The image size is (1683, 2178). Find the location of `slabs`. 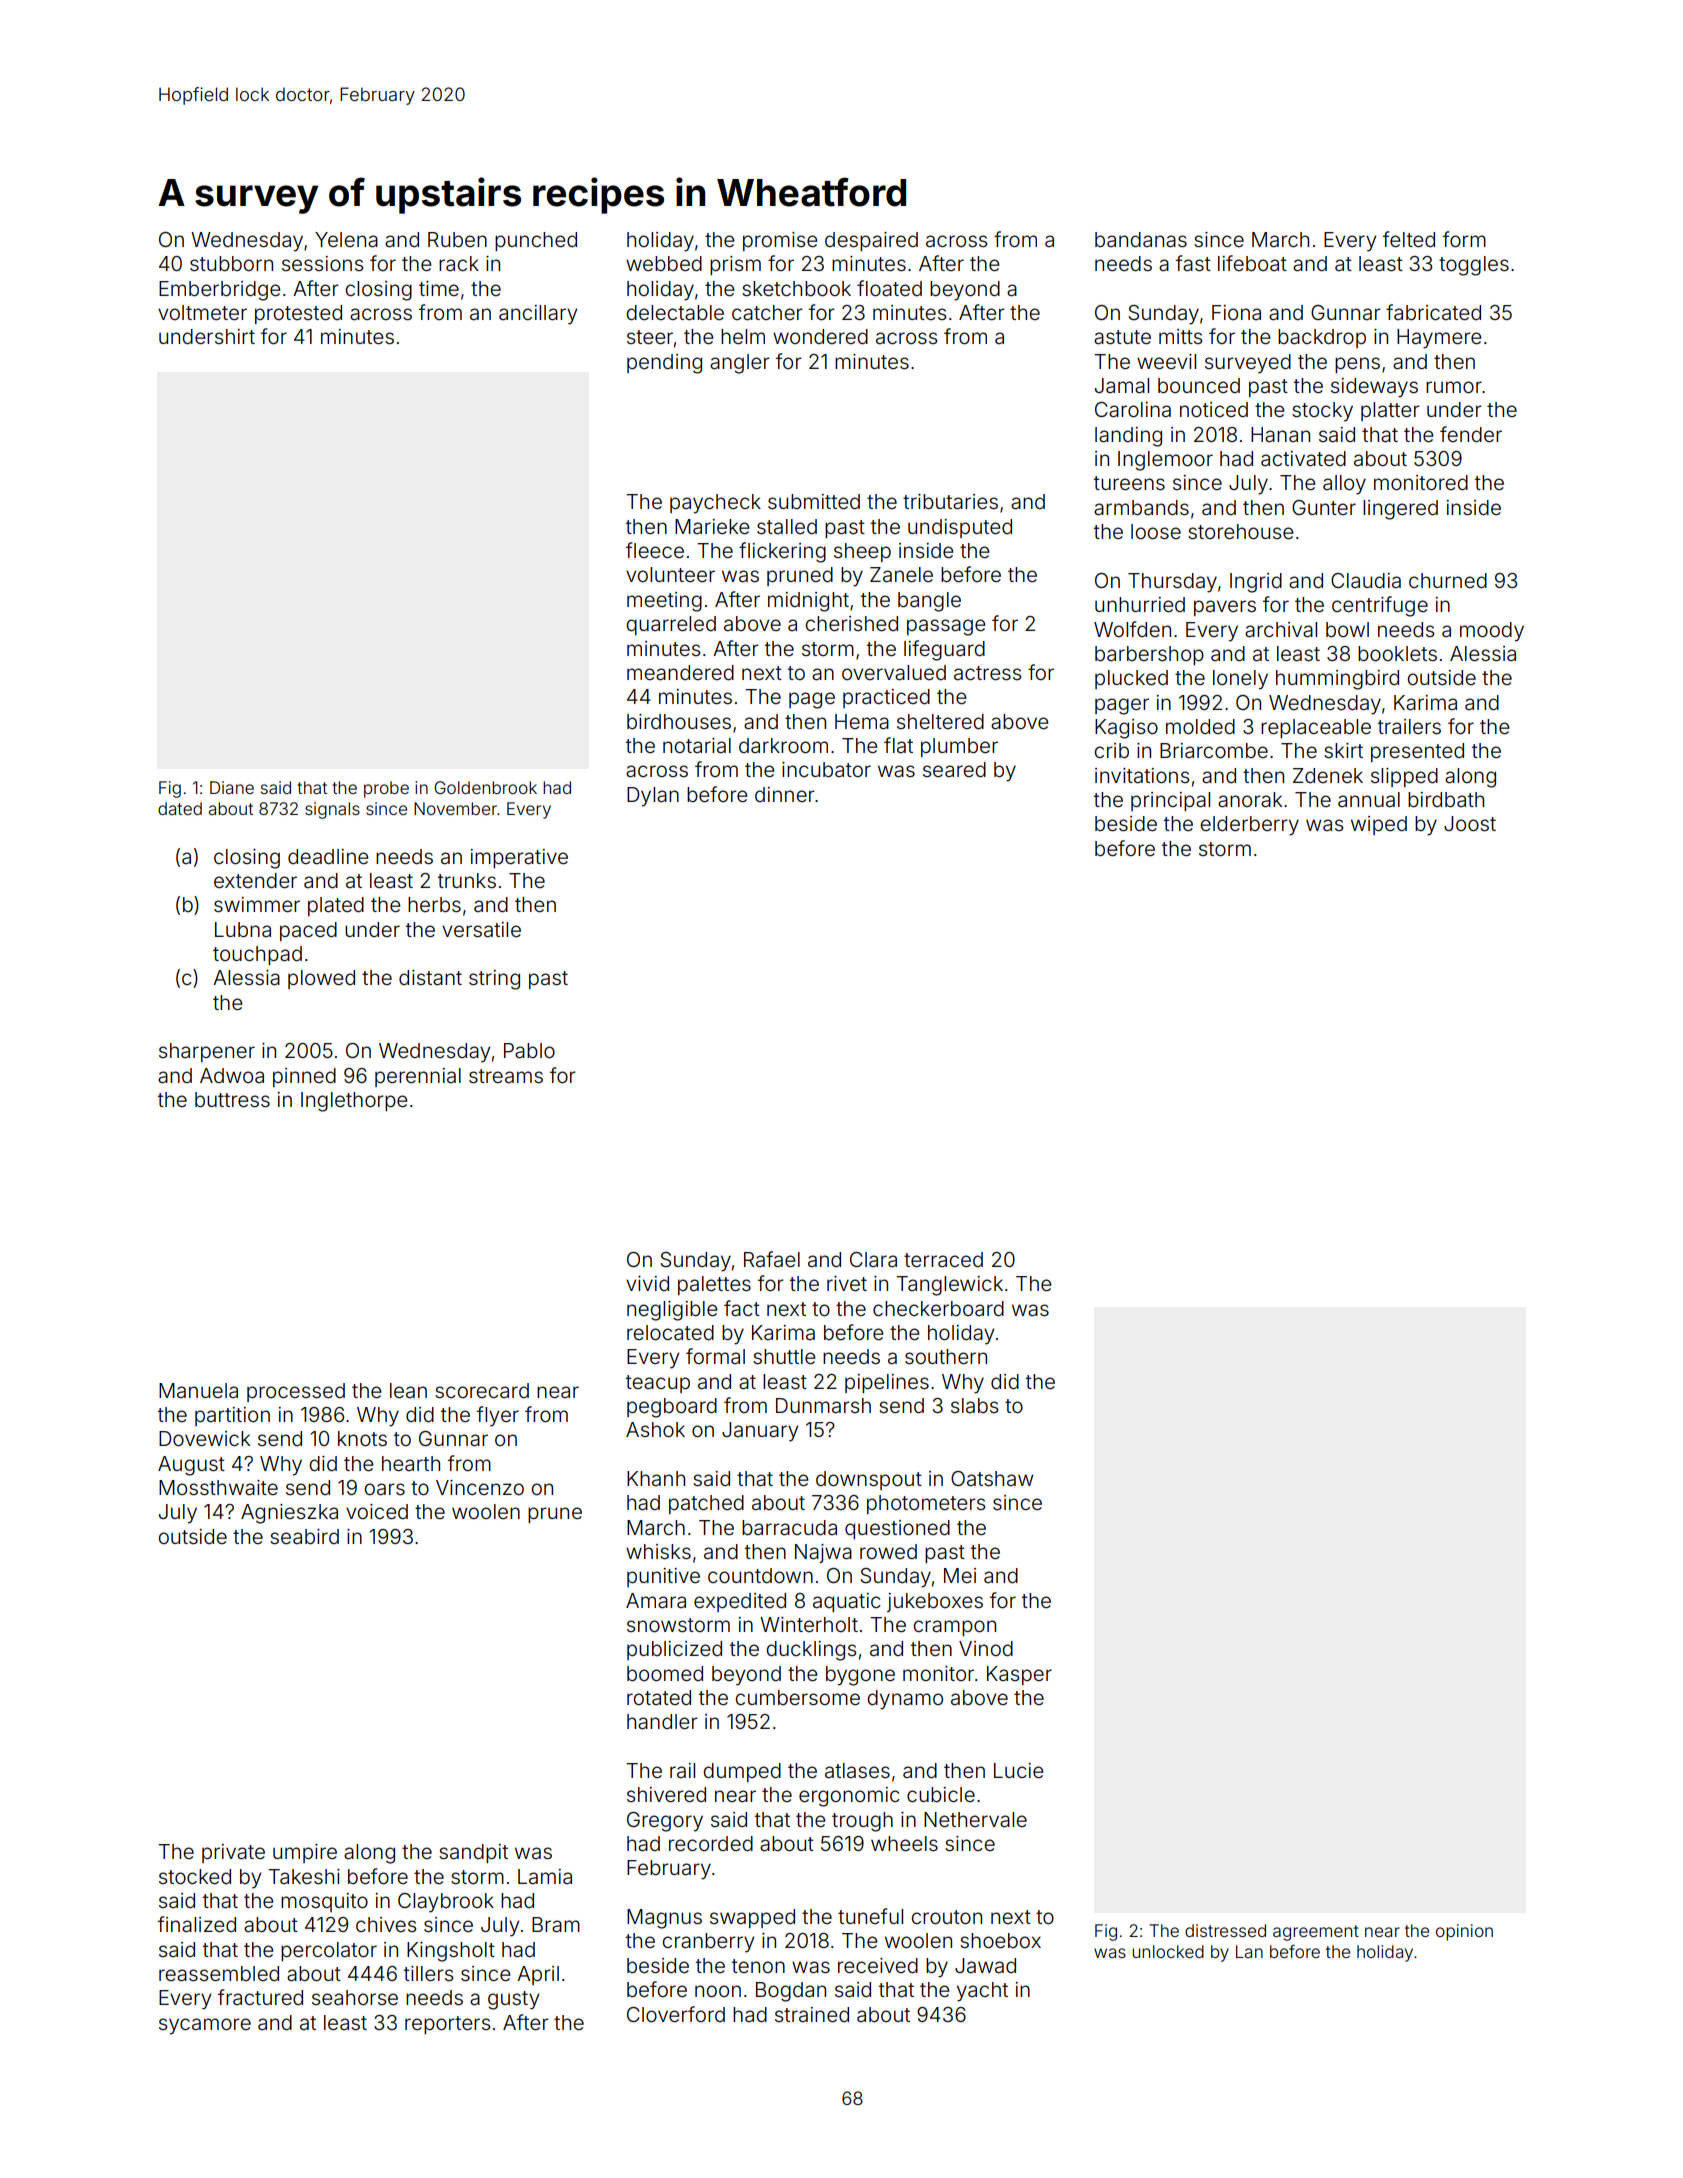

slabs is located at coordinates (974, 1405).
